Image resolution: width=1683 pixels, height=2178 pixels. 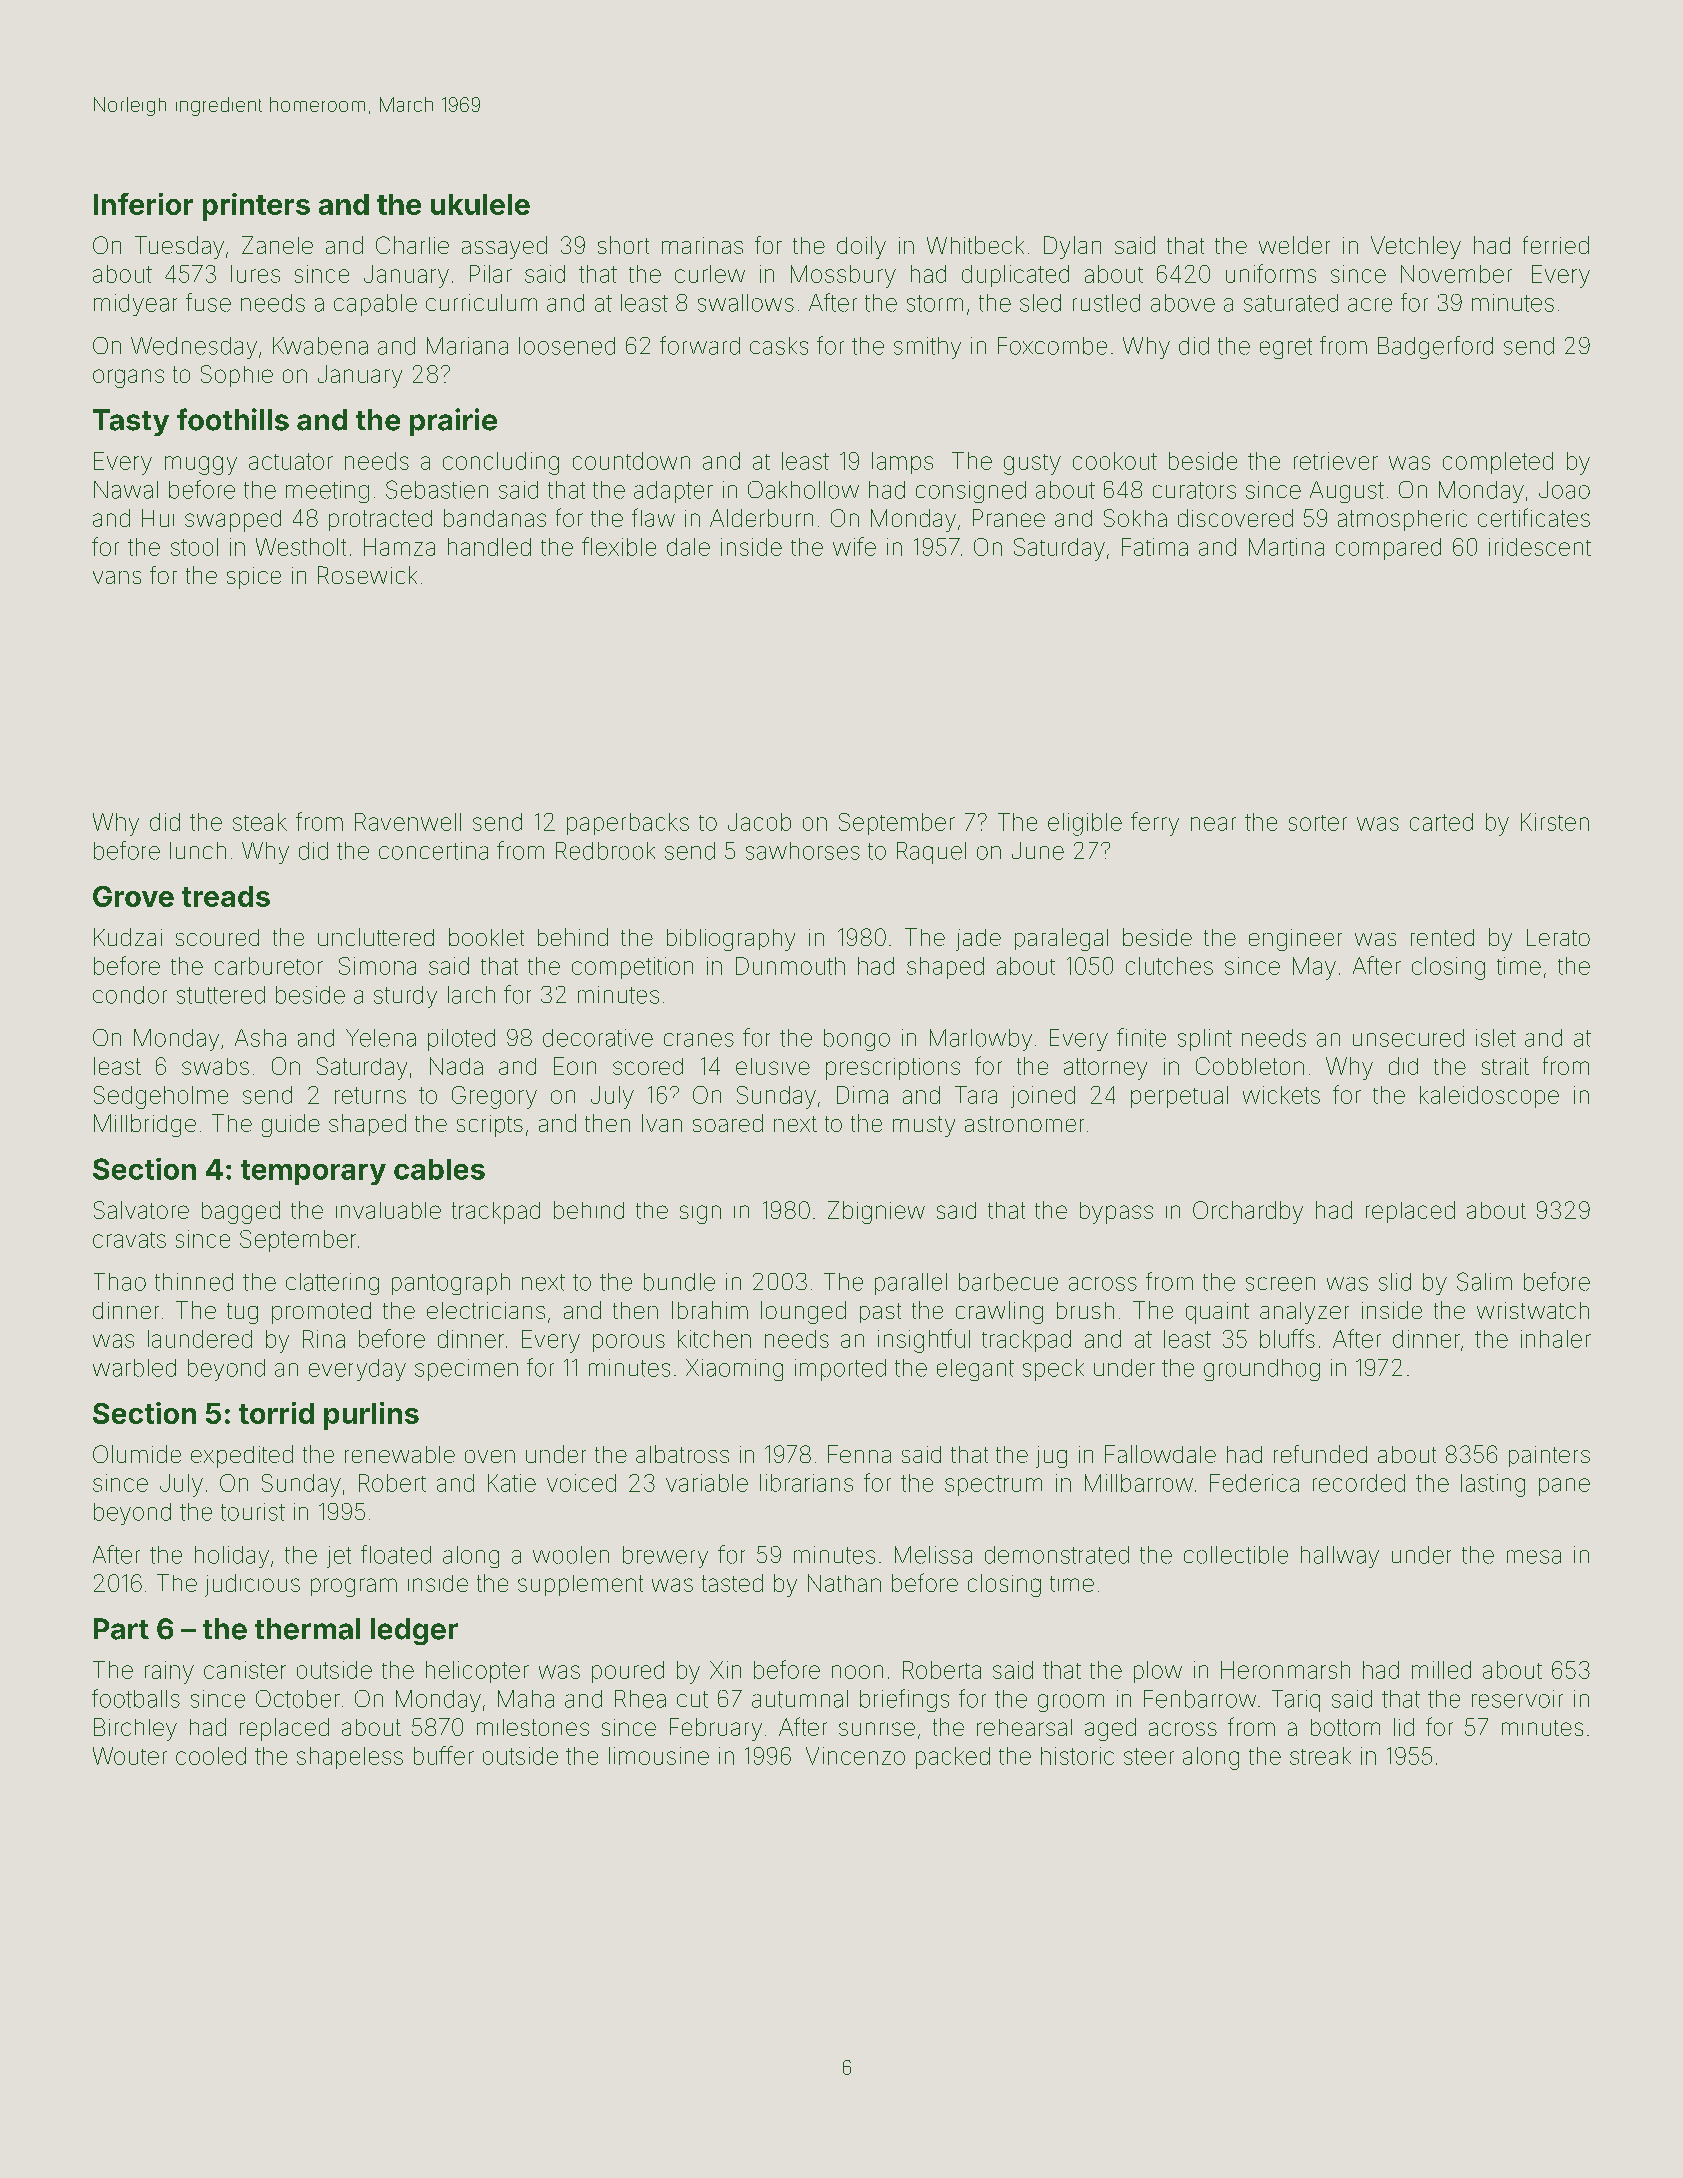 What do you see at coordinates (953, 1758) in the screenshot?
I see `packed` at bounding box center [953, 1758].
